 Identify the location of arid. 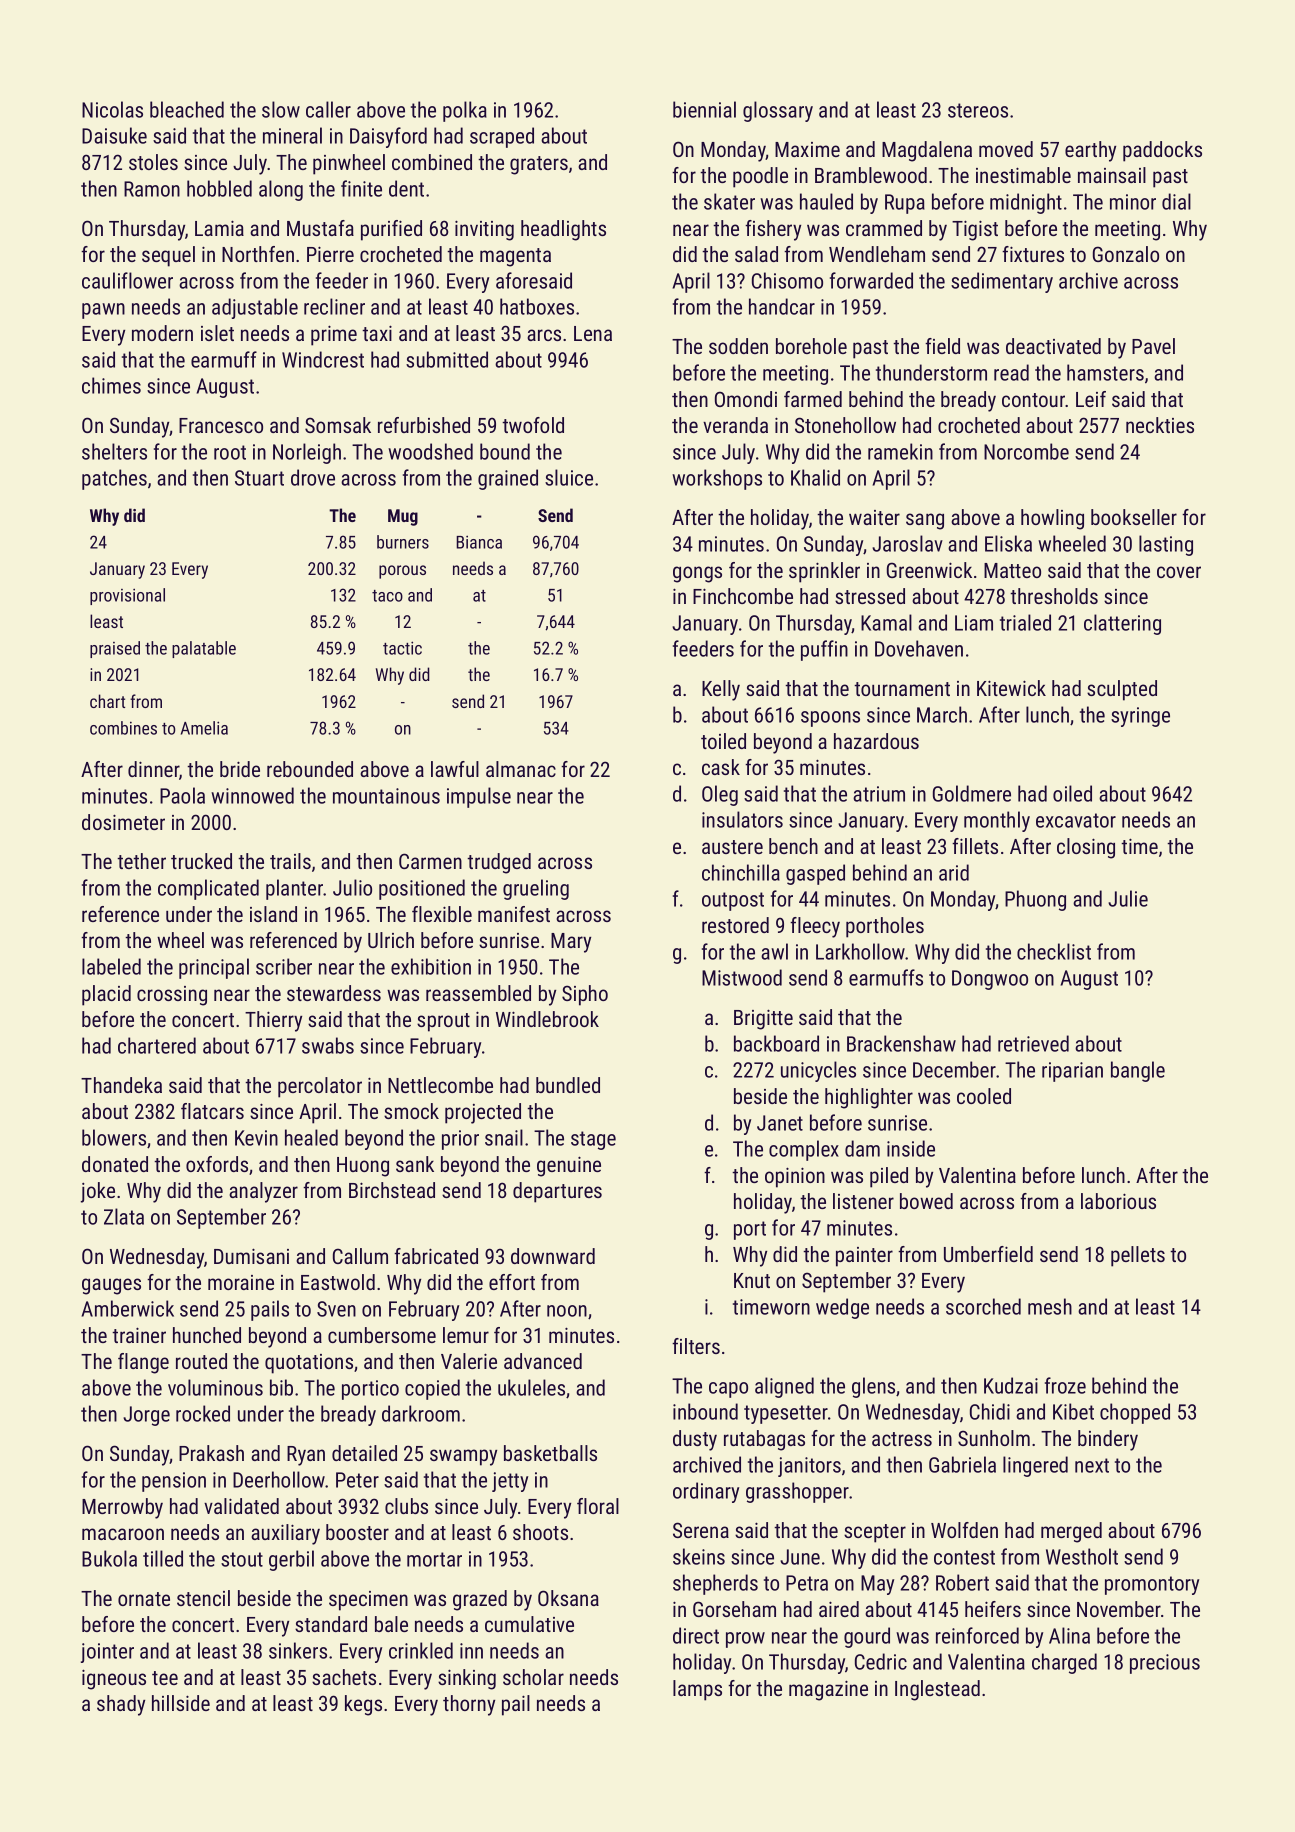
(954, 872).
